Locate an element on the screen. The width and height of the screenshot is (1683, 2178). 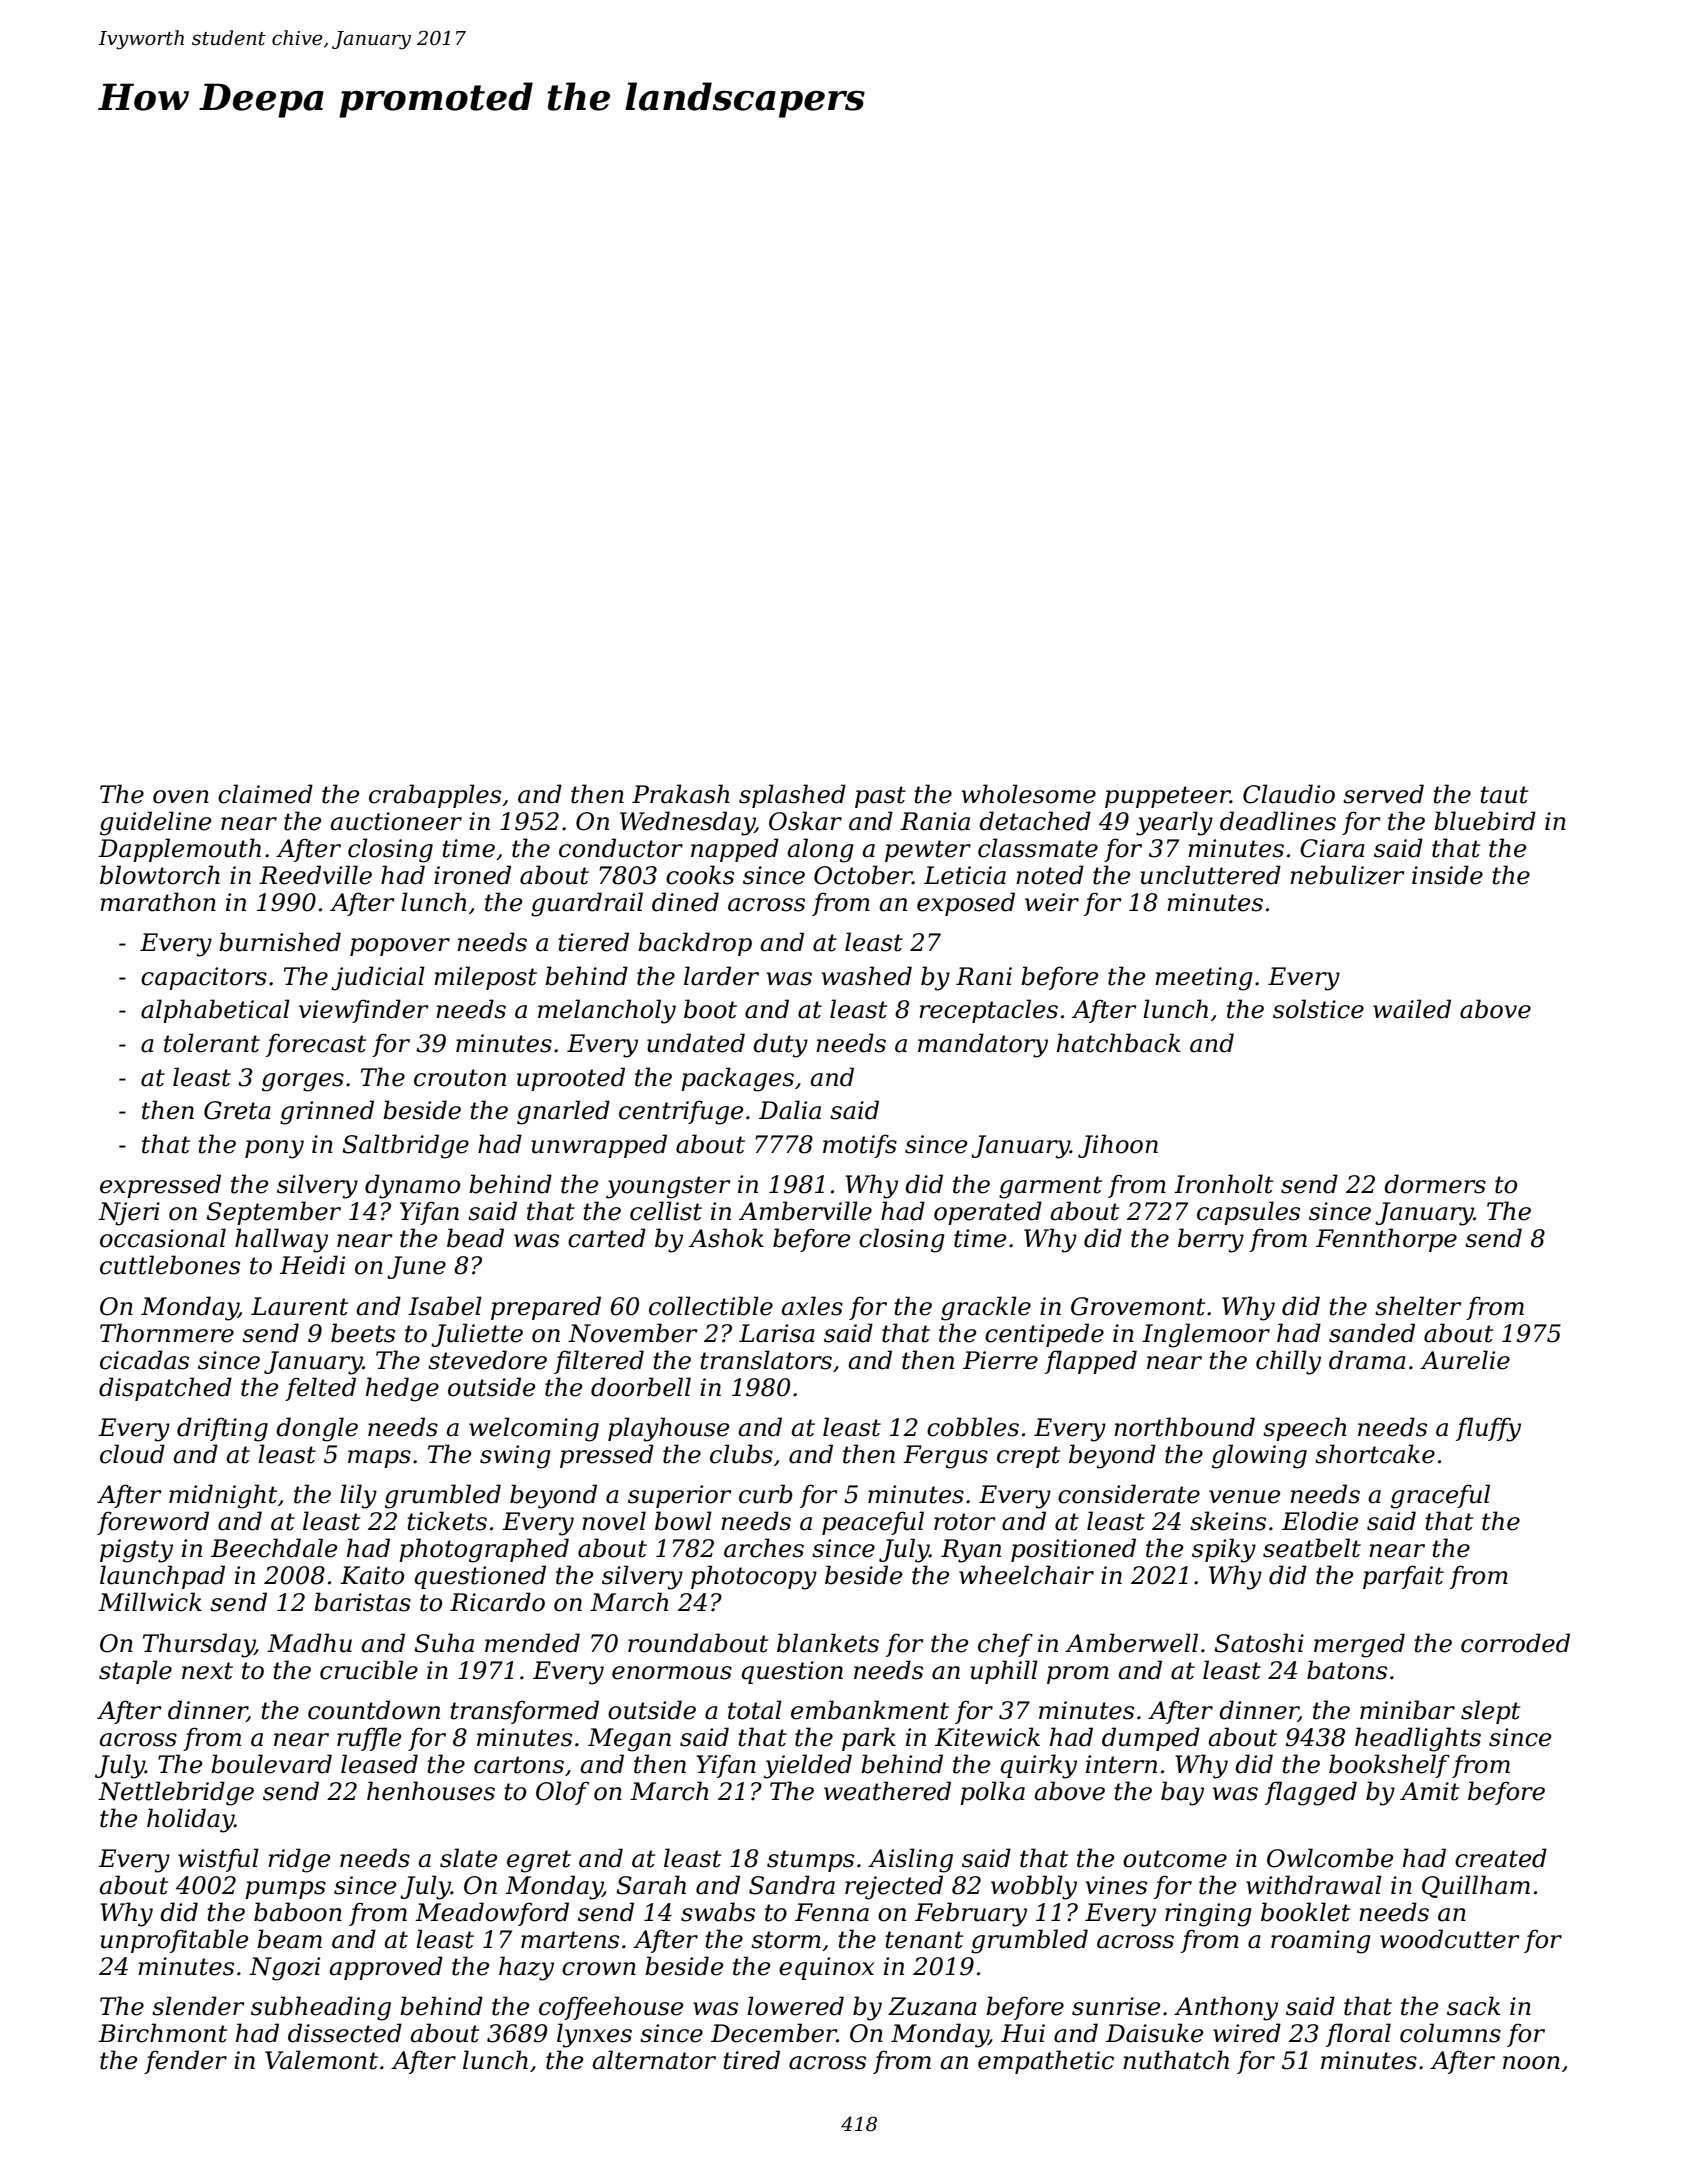
operated is located at coordinates (988, 1213).
